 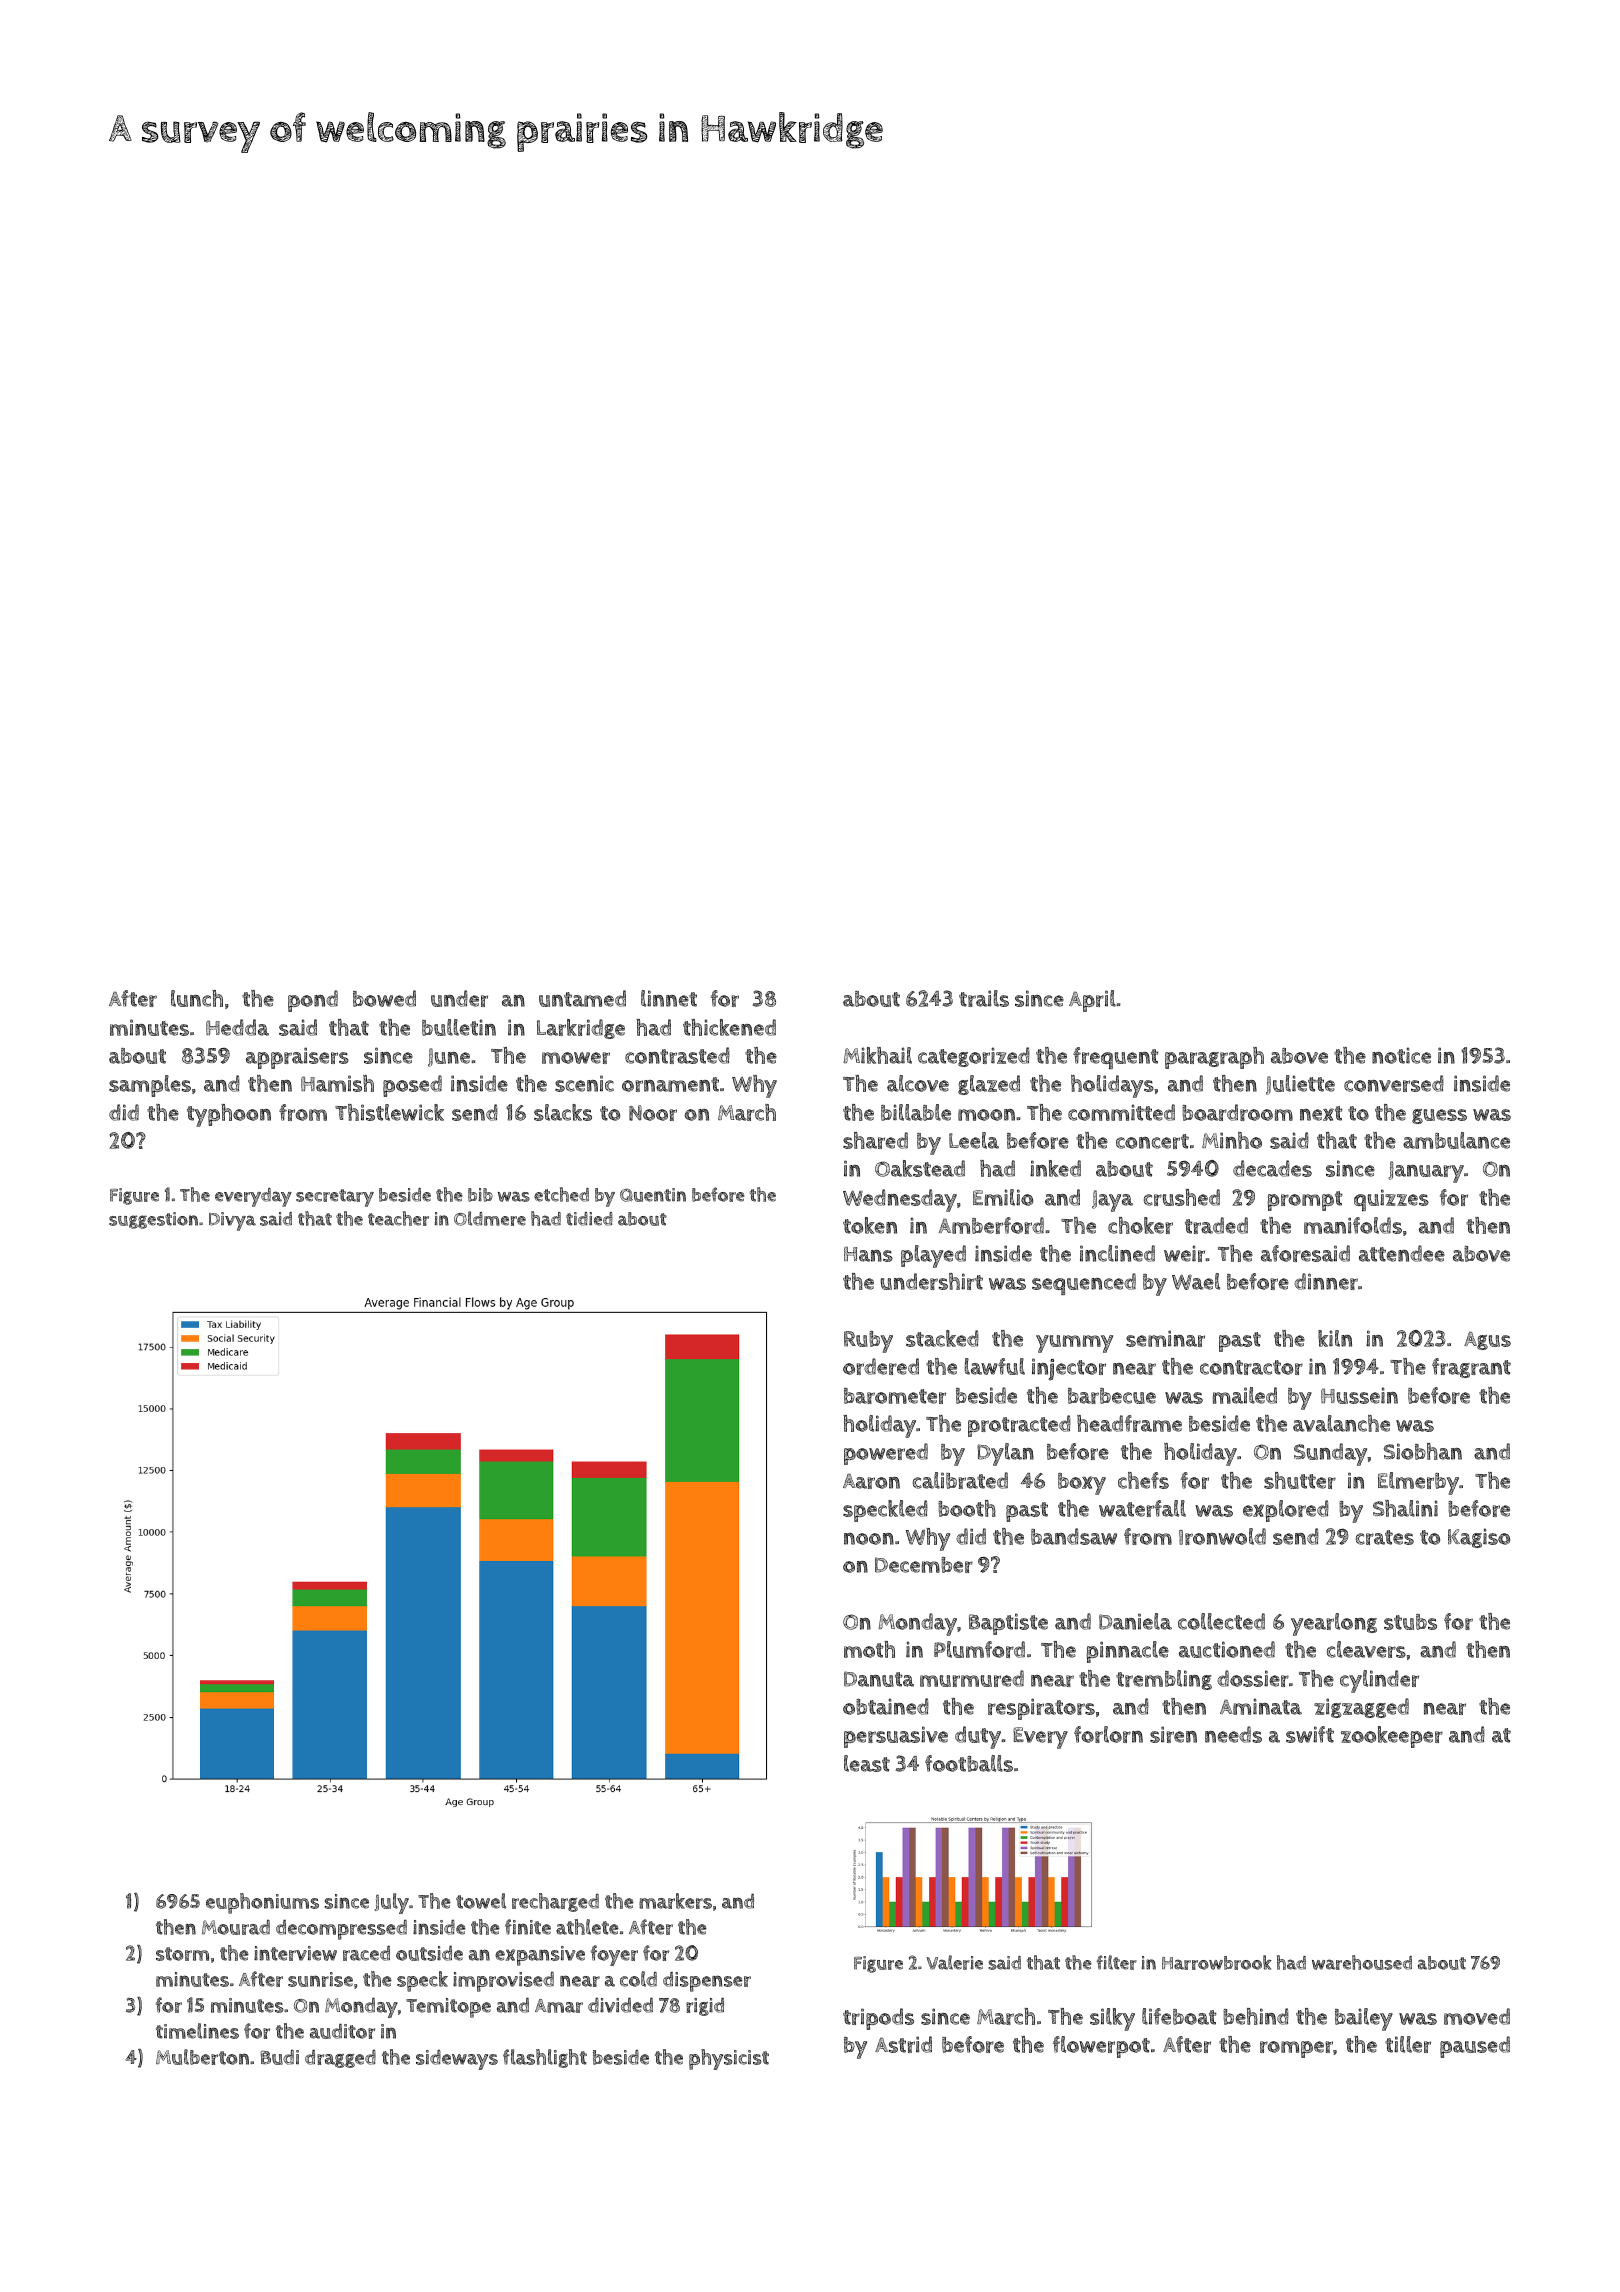 What do you see at coordinates (1173, 1734) in the screenshot?
I see `siren` at bounding box center [1173, 1734].
